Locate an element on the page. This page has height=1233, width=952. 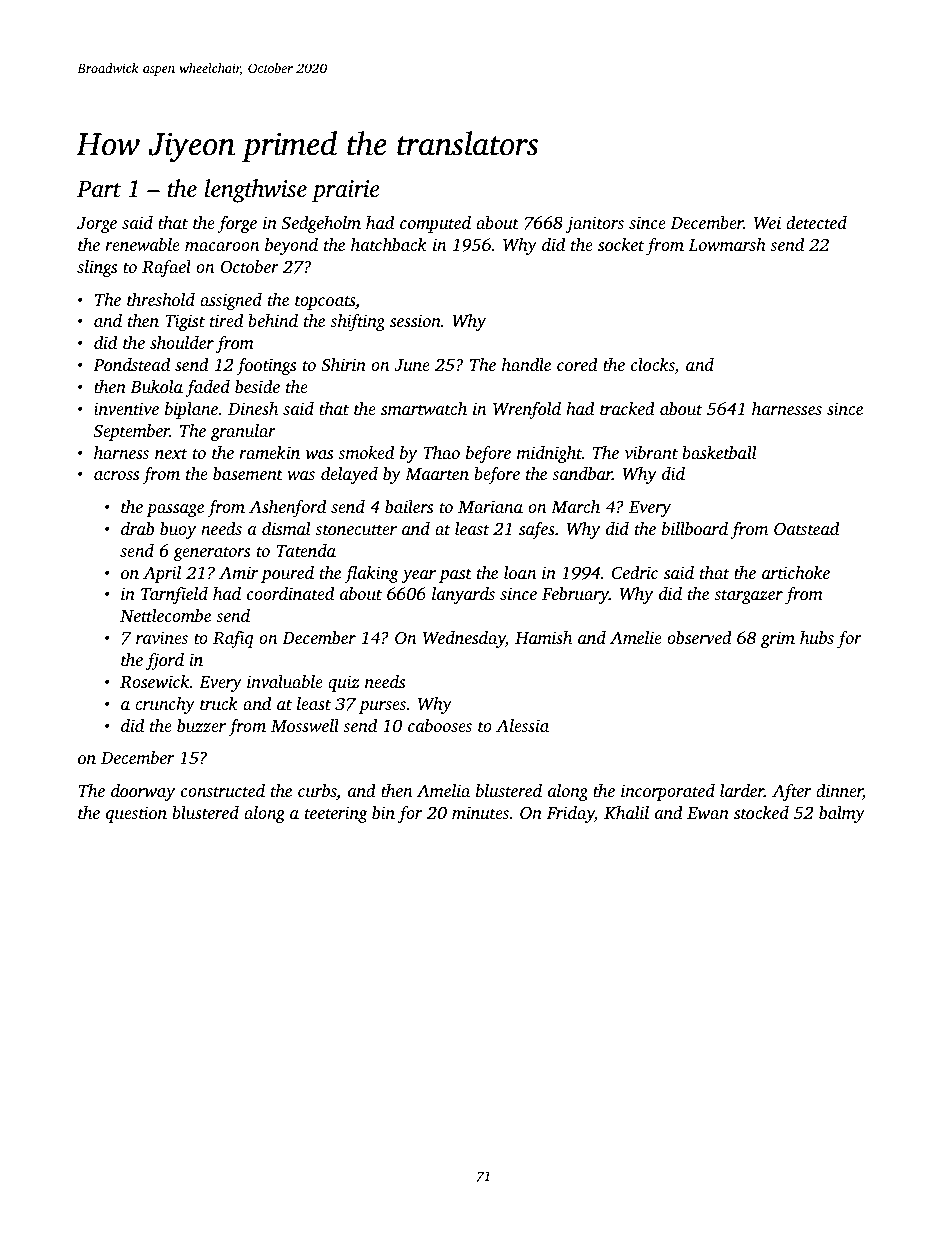
ramekin is located at coordinates (269, 452).
